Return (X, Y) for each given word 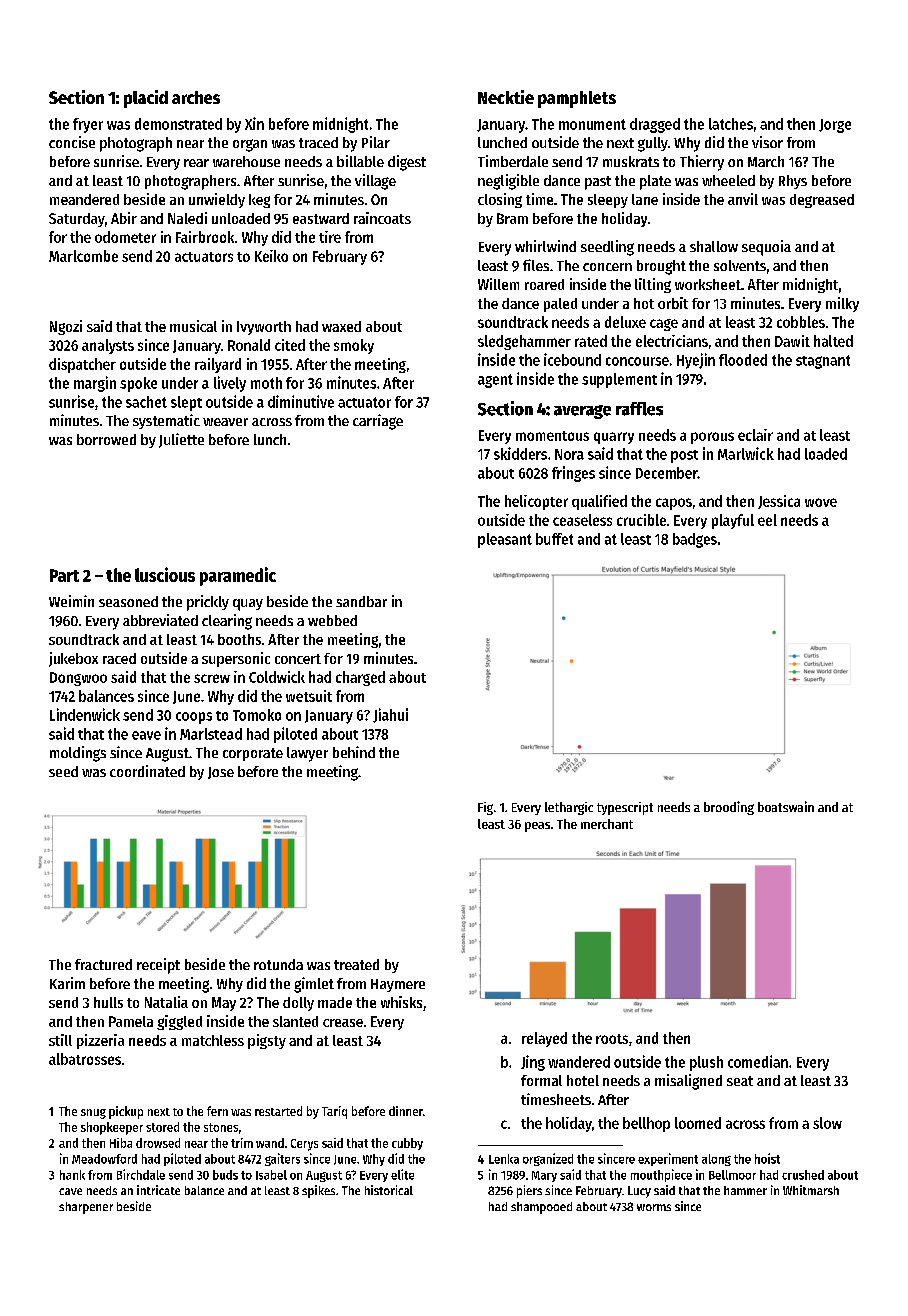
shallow (714, 246)
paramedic (238, 576)
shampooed (541, 1208)
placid (146, 99)
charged (360, 678)
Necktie (506, 97)
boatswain (786, 806)
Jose (221, 773)
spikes (318, 1191)
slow (827, 1123)
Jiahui (390, 715)
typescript (625, 808)
